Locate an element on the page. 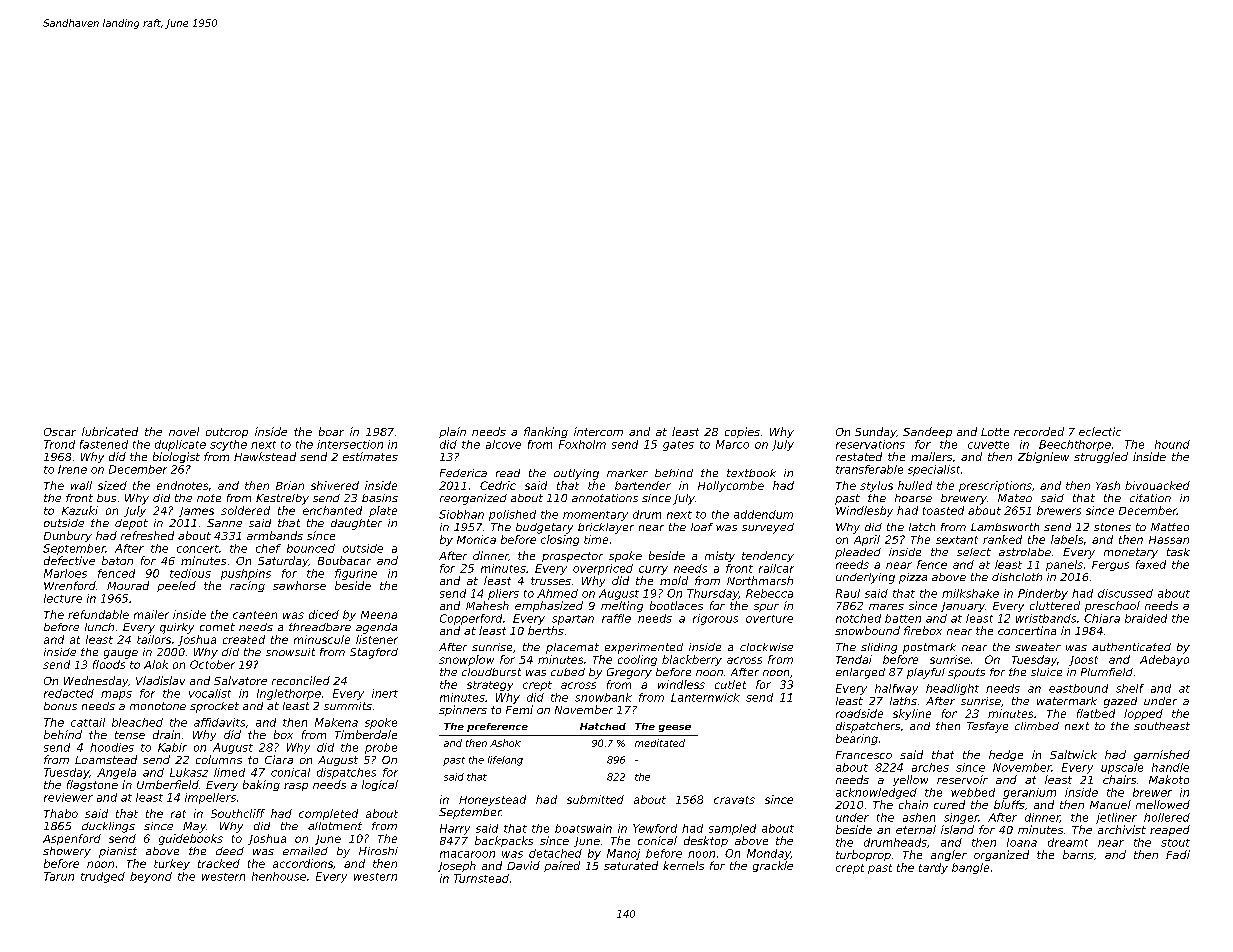 This page has height=952, width=1233. deed is located at coordinates (230, 851).
